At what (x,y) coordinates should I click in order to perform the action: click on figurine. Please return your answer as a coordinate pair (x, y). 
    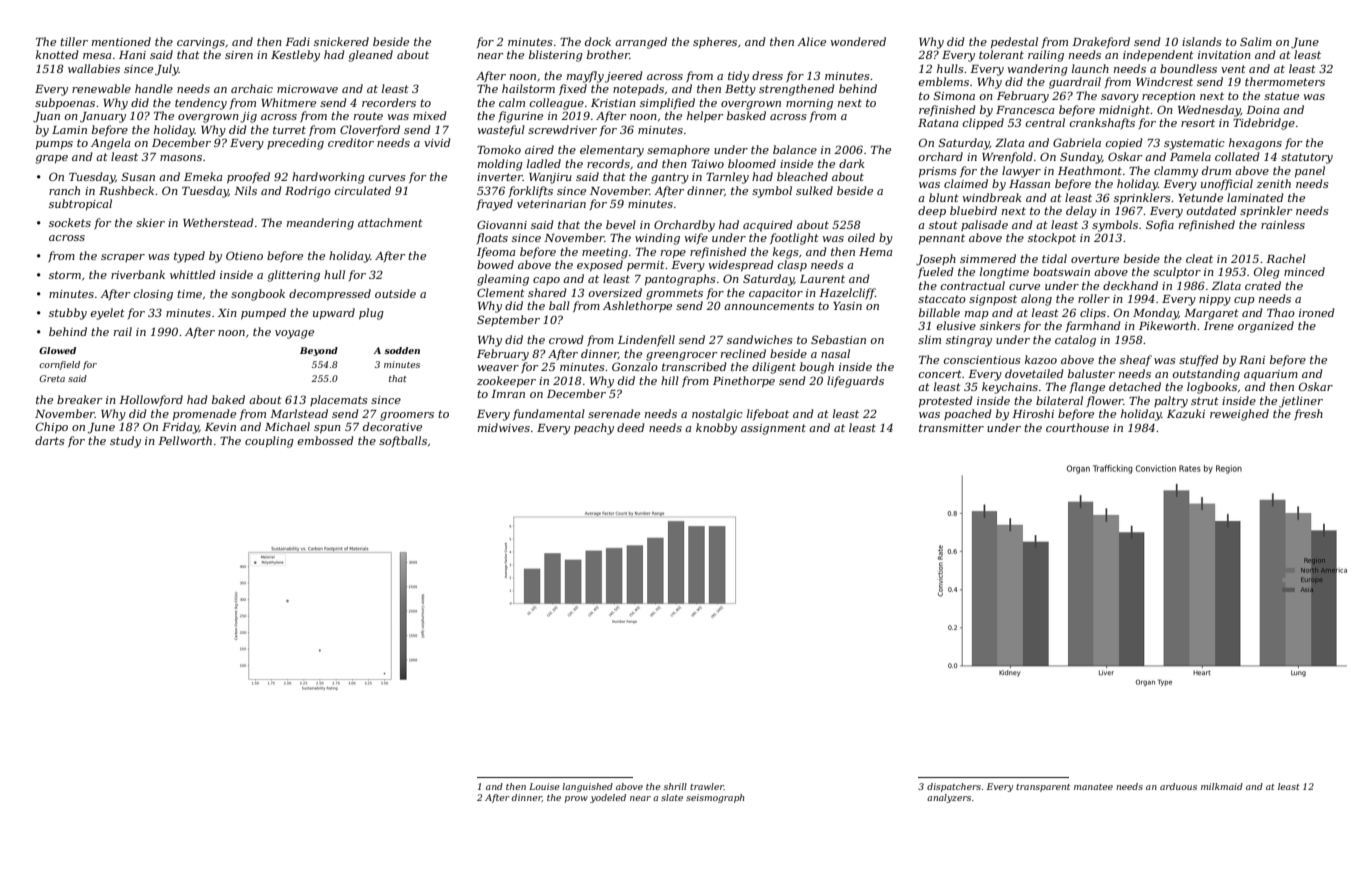
    Looking at the image, I should click on (520, 117).
